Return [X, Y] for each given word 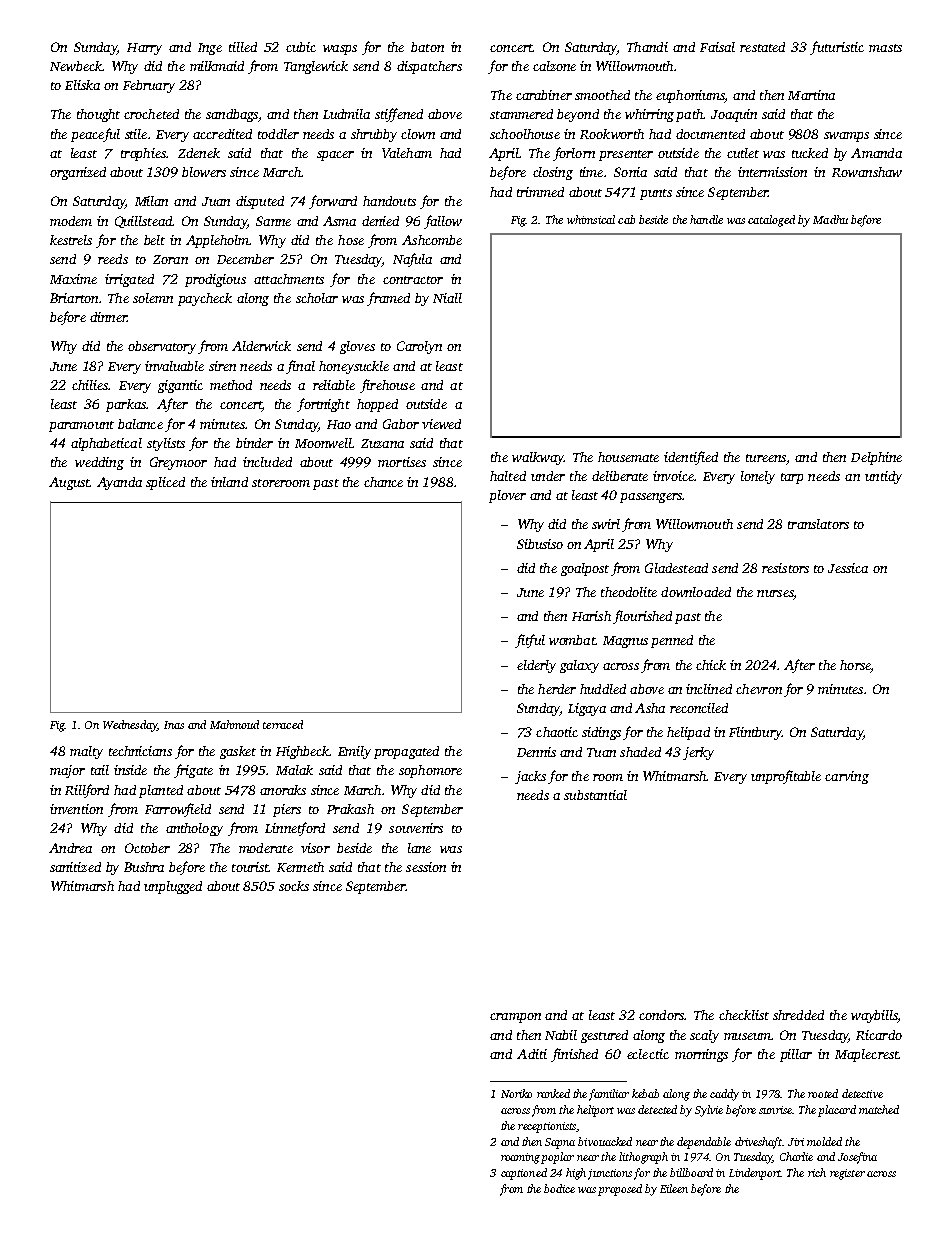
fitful [530, 641]
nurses [775, 593]
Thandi [647, 47]
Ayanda [119, 483]
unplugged [173, 887]
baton [427, 47]
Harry [144, 49]
